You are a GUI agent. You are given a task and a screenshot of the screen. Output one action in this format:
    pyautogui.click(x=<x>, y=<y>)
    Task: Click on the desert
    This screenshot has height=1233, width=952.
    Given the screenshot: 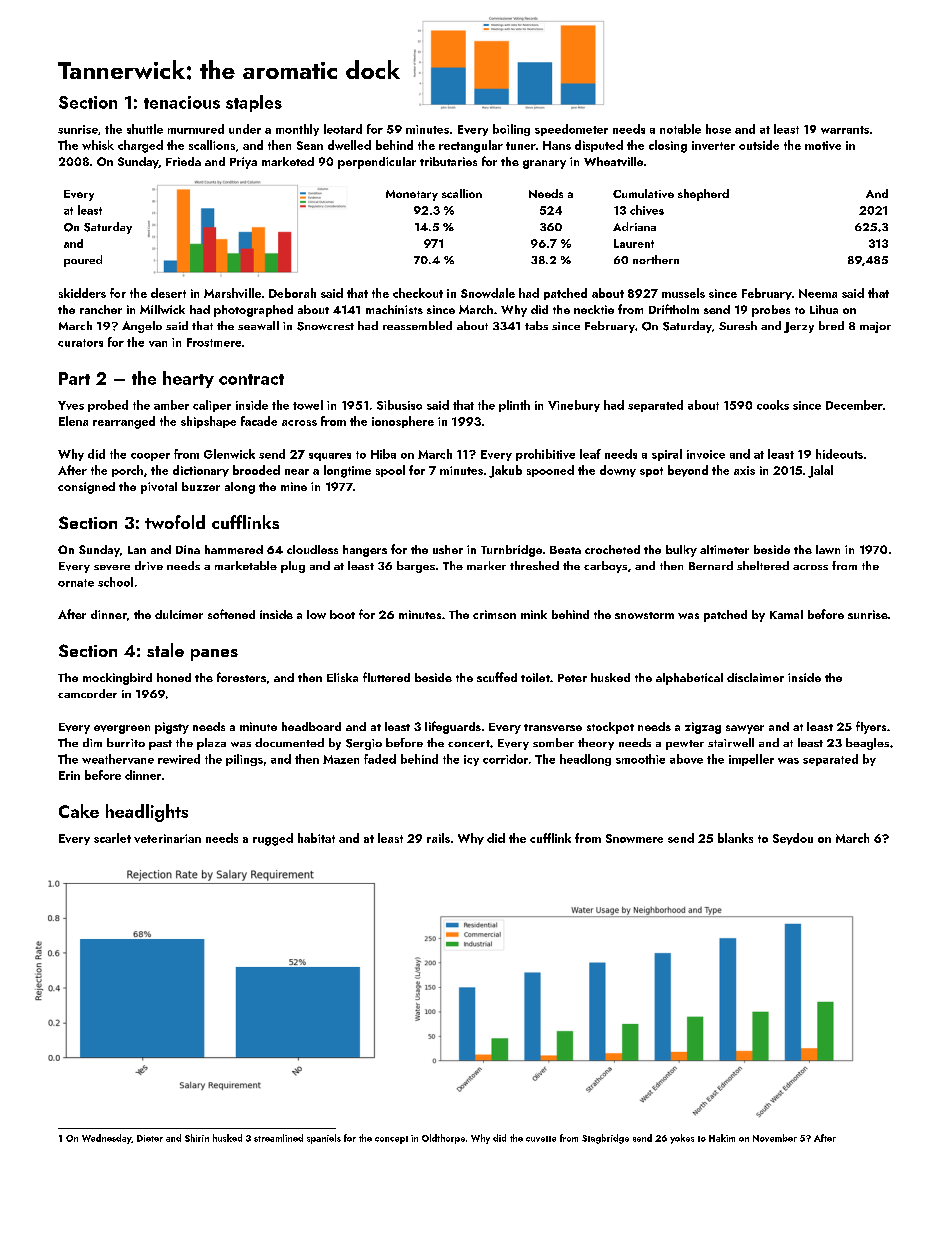 What is the action you would take?
    pyautogui.click(x=168, y=293)
